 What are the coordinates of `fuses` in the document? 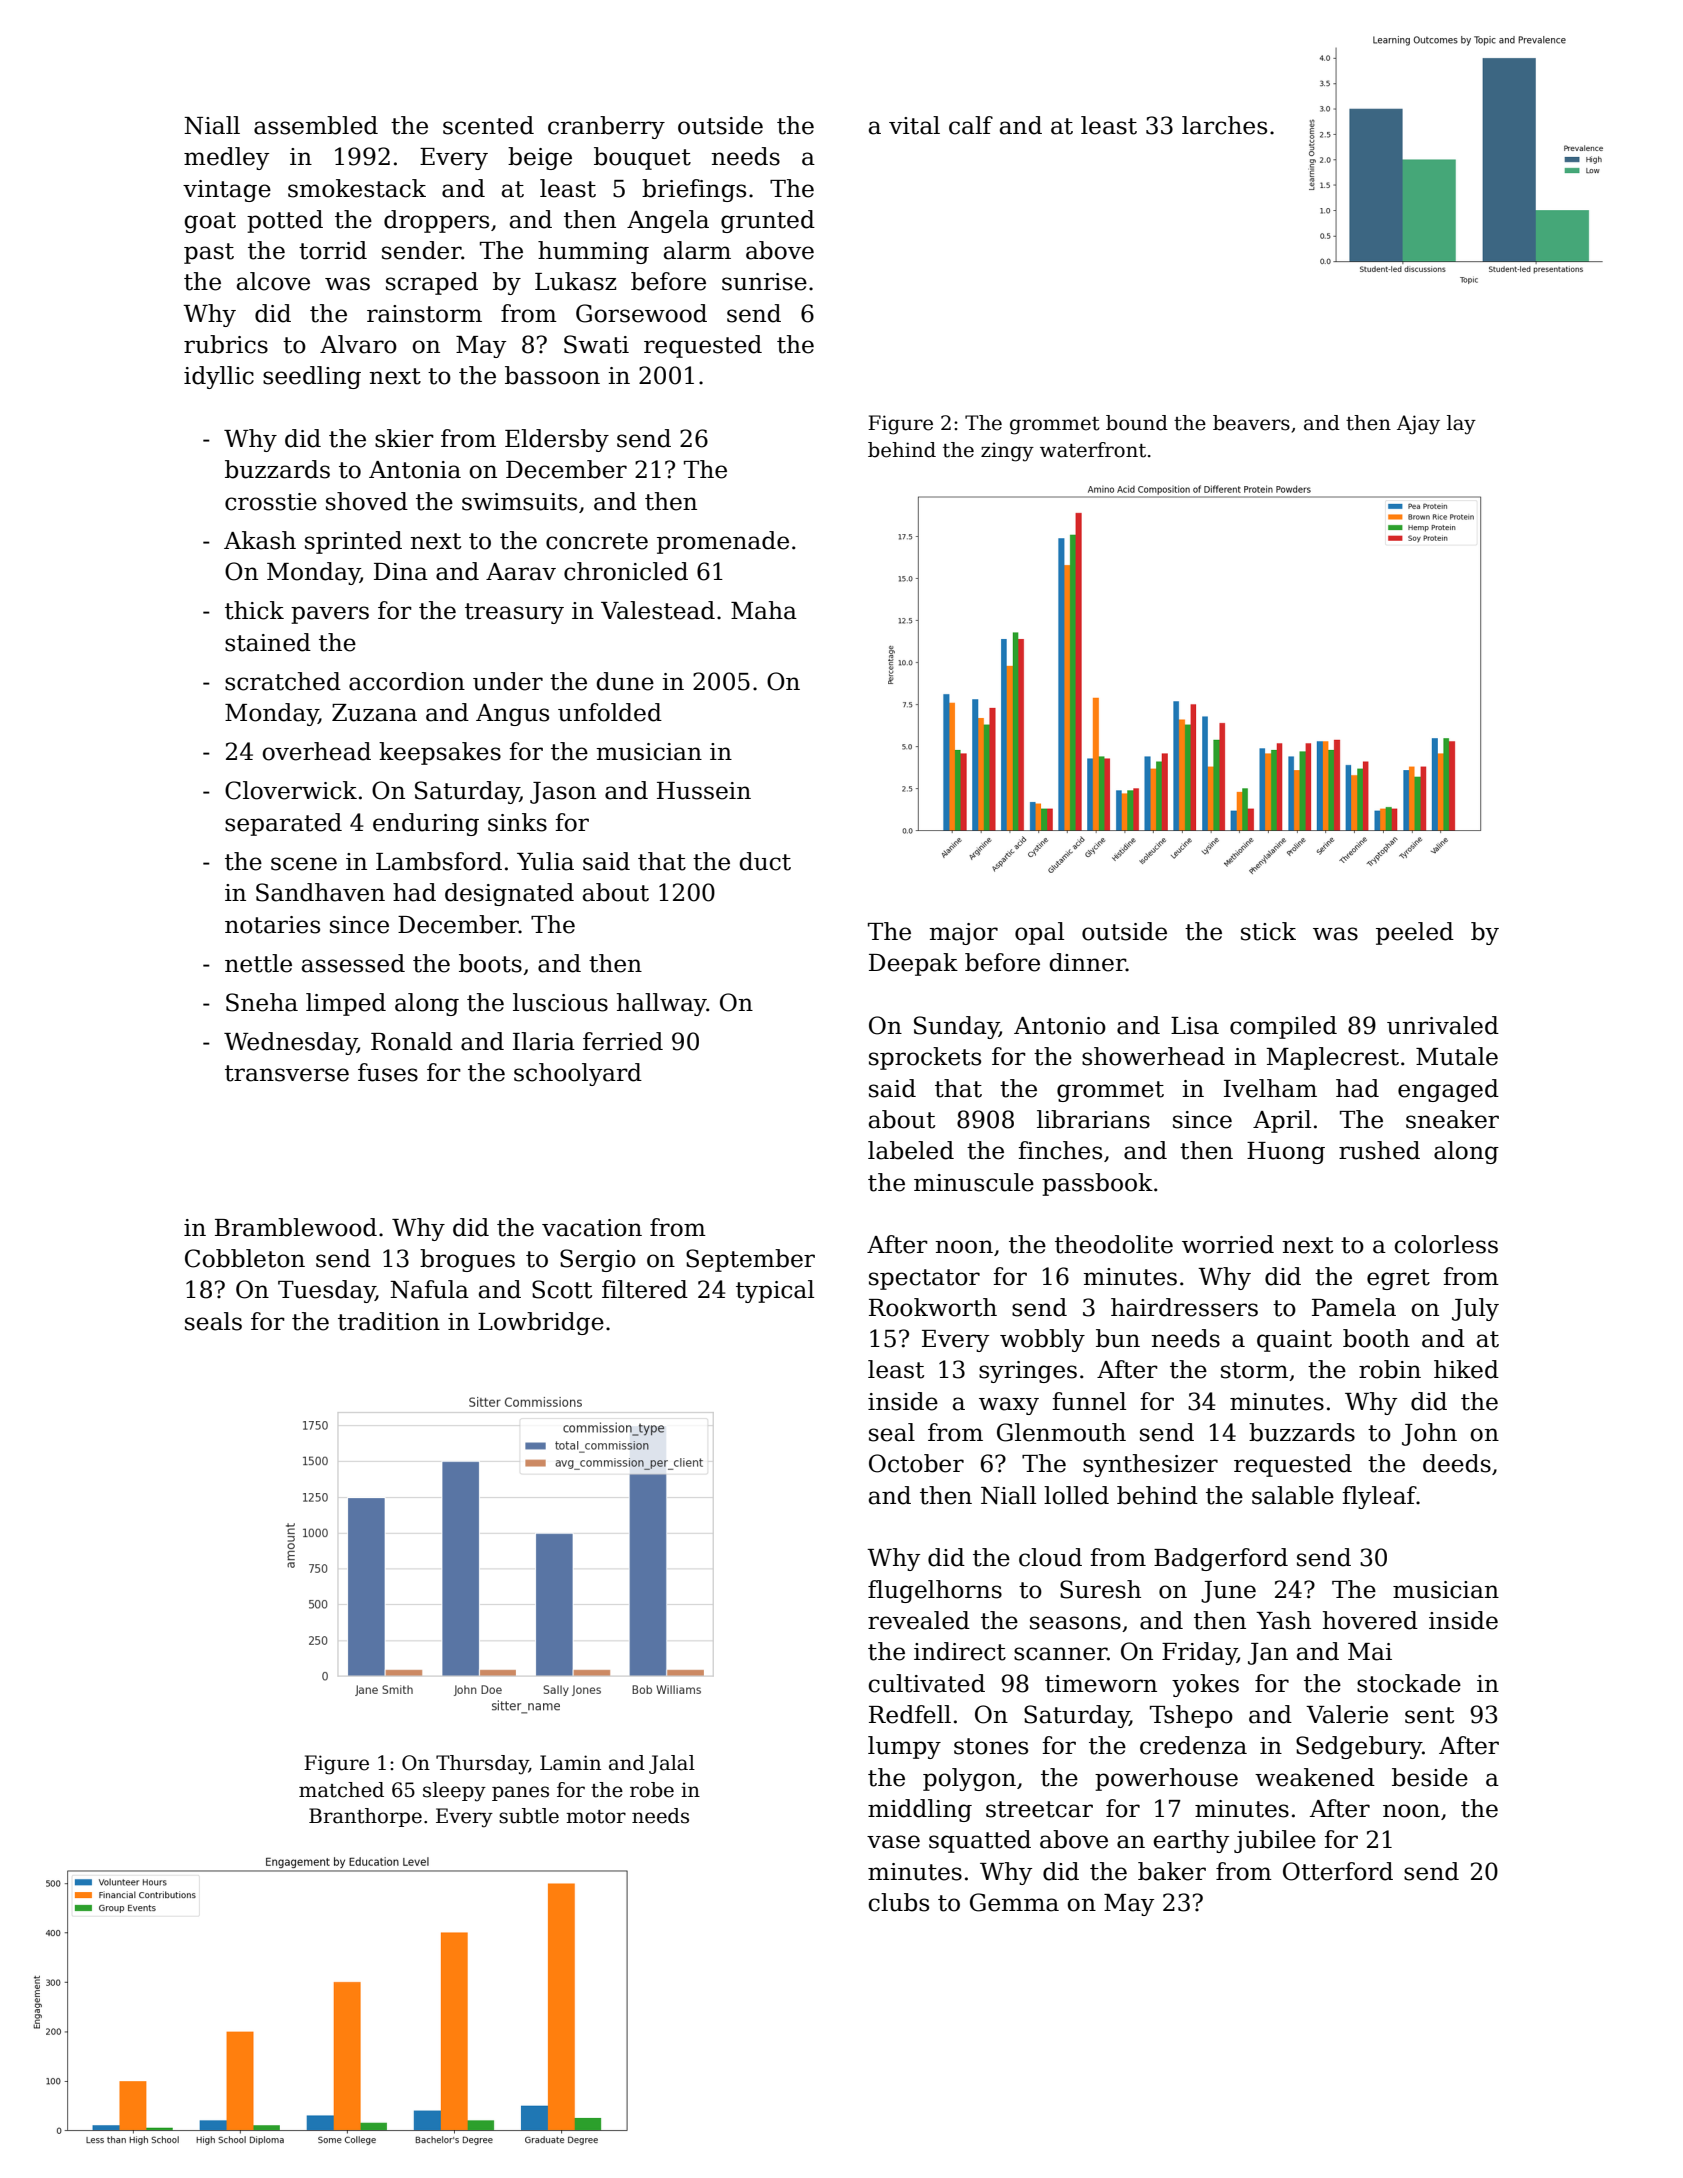 It's located at (388, 1072).
